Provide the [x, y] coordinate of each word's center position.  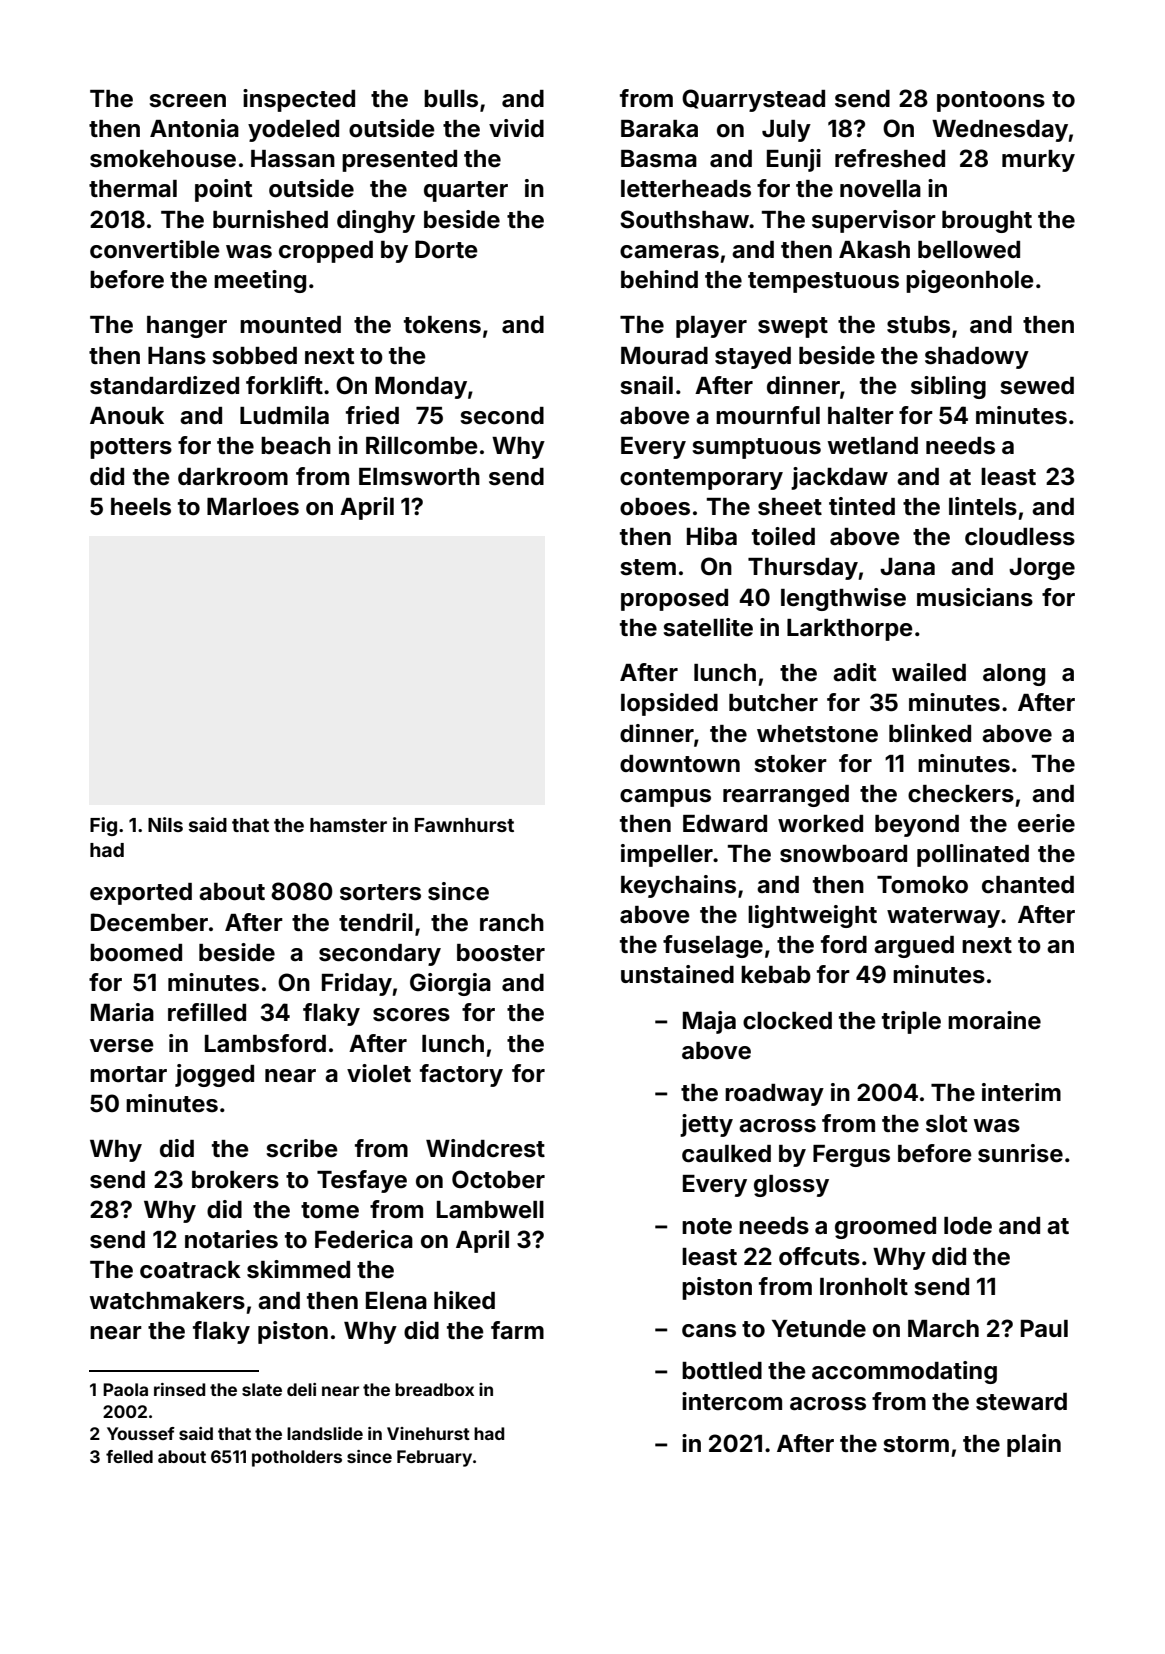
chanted [1028, 885]
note [707, 1226]
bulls [451, 99]
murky [1038, 161]
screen [188, 101]
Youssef [141, 1433]
